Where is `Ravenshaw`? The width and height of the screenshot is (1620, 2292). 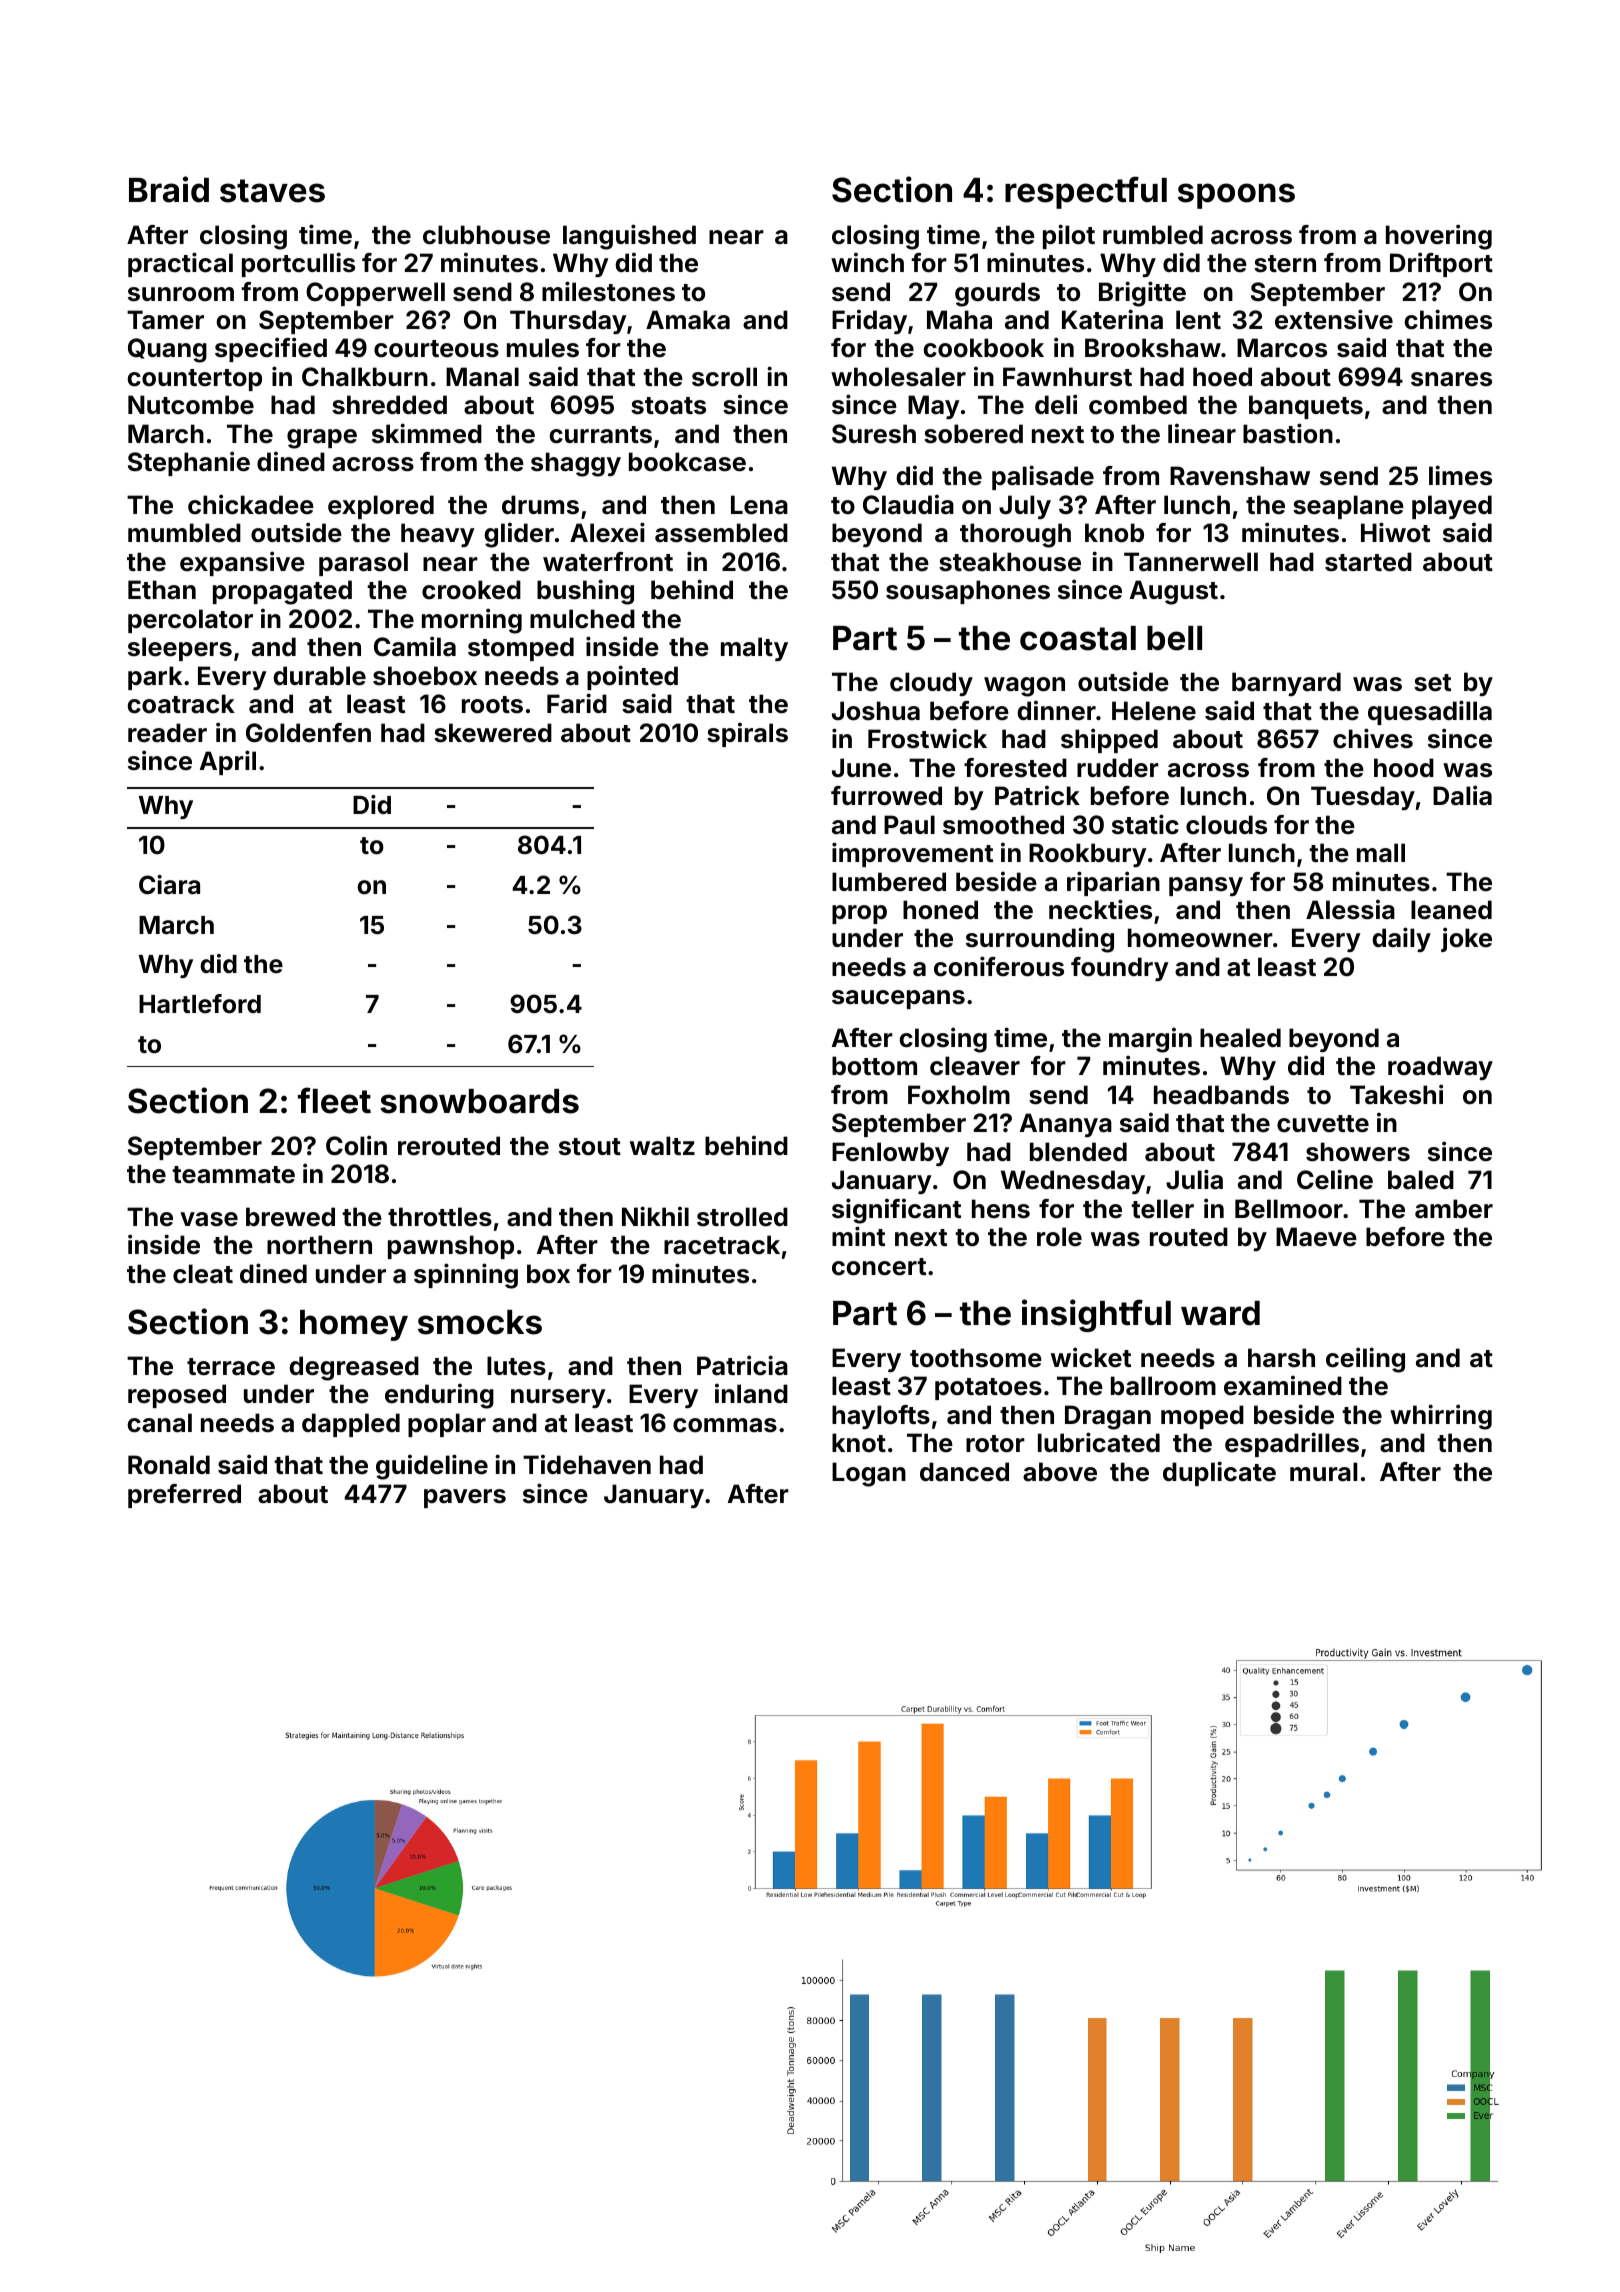
Ravenshaw is located at coordinates (1240, 476).
